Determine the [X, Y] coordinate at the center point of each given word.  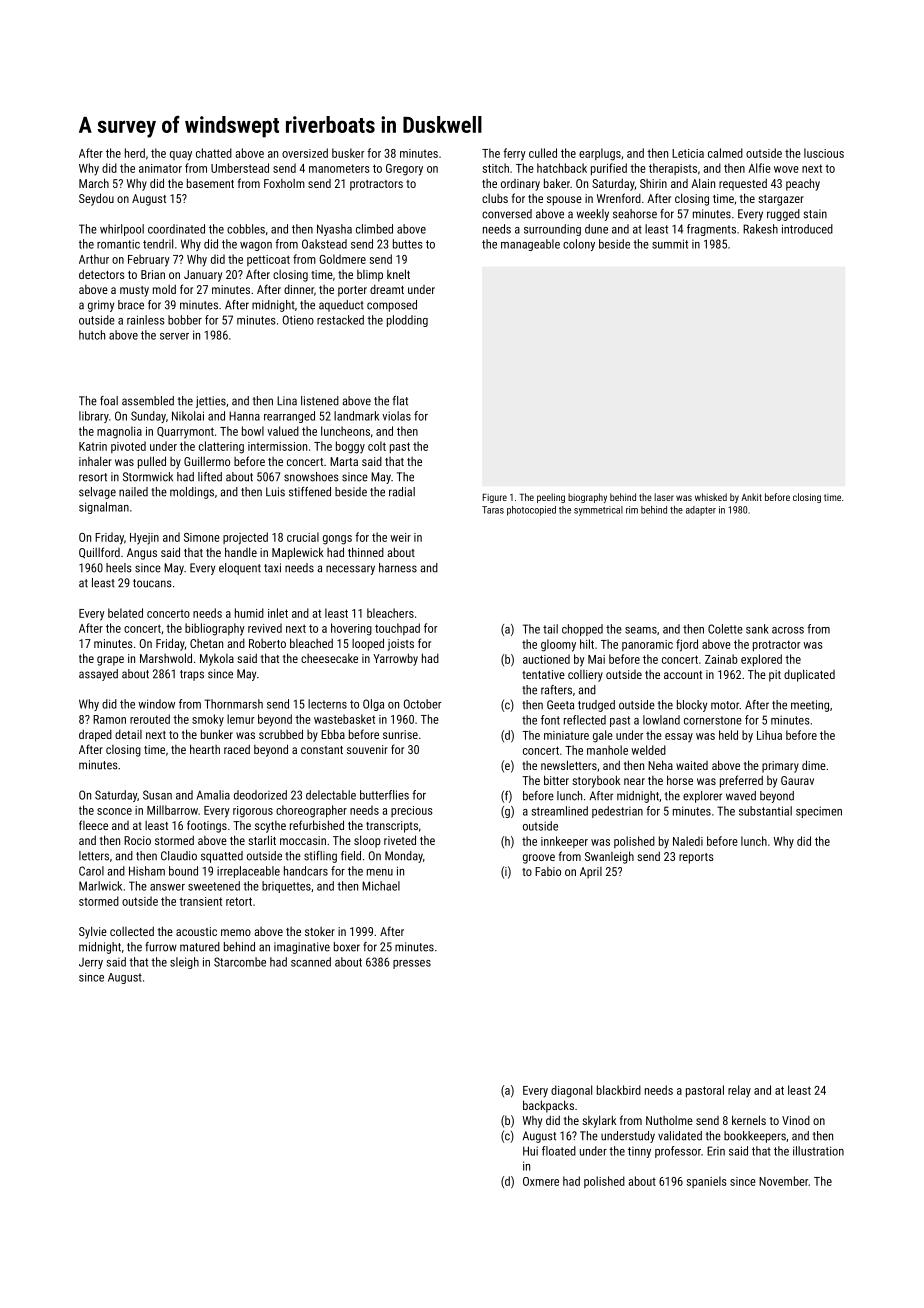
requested [743, 184]
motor [725, 705]
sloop [367, 841]
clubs [495, 198]
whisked [711, 497]
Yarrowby [395, 659]
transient [200, 901]
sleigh [184, 963]
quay [181, 156]
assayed [98, 675]
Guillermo [207, 461]
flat [400, 401]
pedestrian [617, 812]
